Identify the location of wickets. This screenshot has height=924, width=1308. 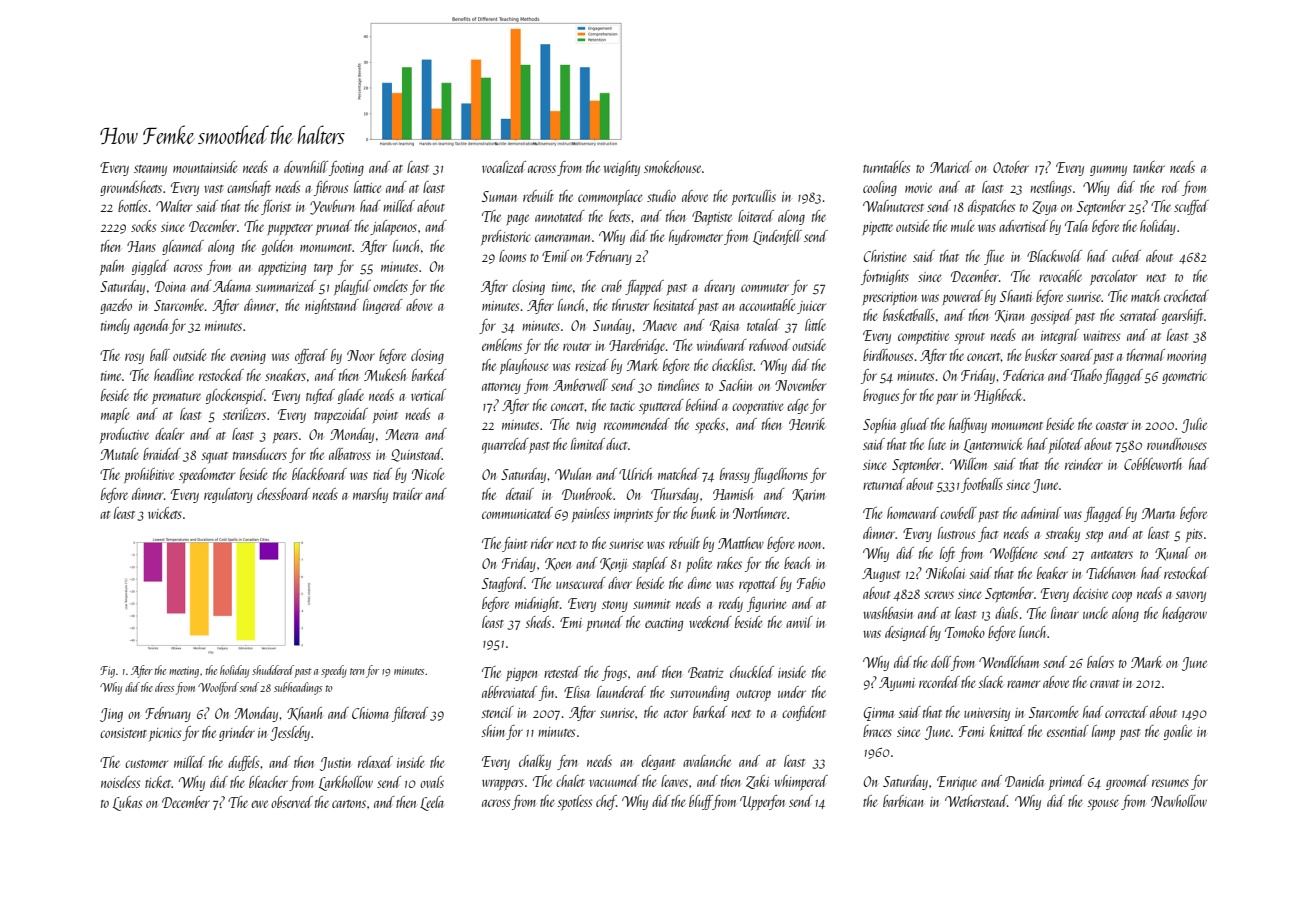
(165, 513).
